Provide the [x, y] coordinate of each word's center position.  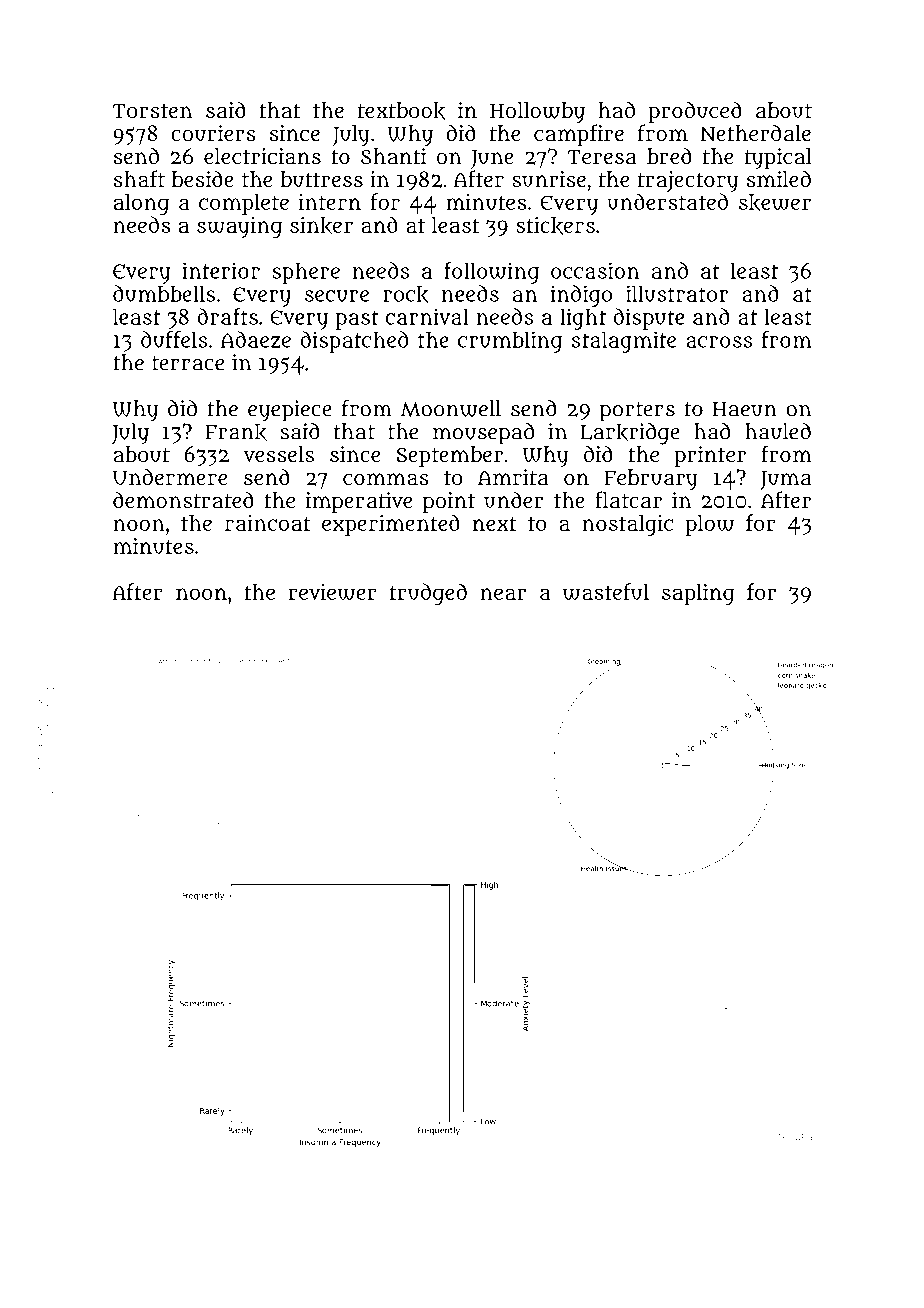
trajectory [688, 181]
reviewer [333, 592]
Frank [236, 432]
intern [330, 202]
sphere [306, 273]
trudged [428, 594]
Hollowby [537, 112]
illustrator [677, 293]
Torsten [152, 111]
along [141, 204]
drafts [228, 316]
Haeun [745, 409]
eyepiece [290, 411]
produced [695, 112]
